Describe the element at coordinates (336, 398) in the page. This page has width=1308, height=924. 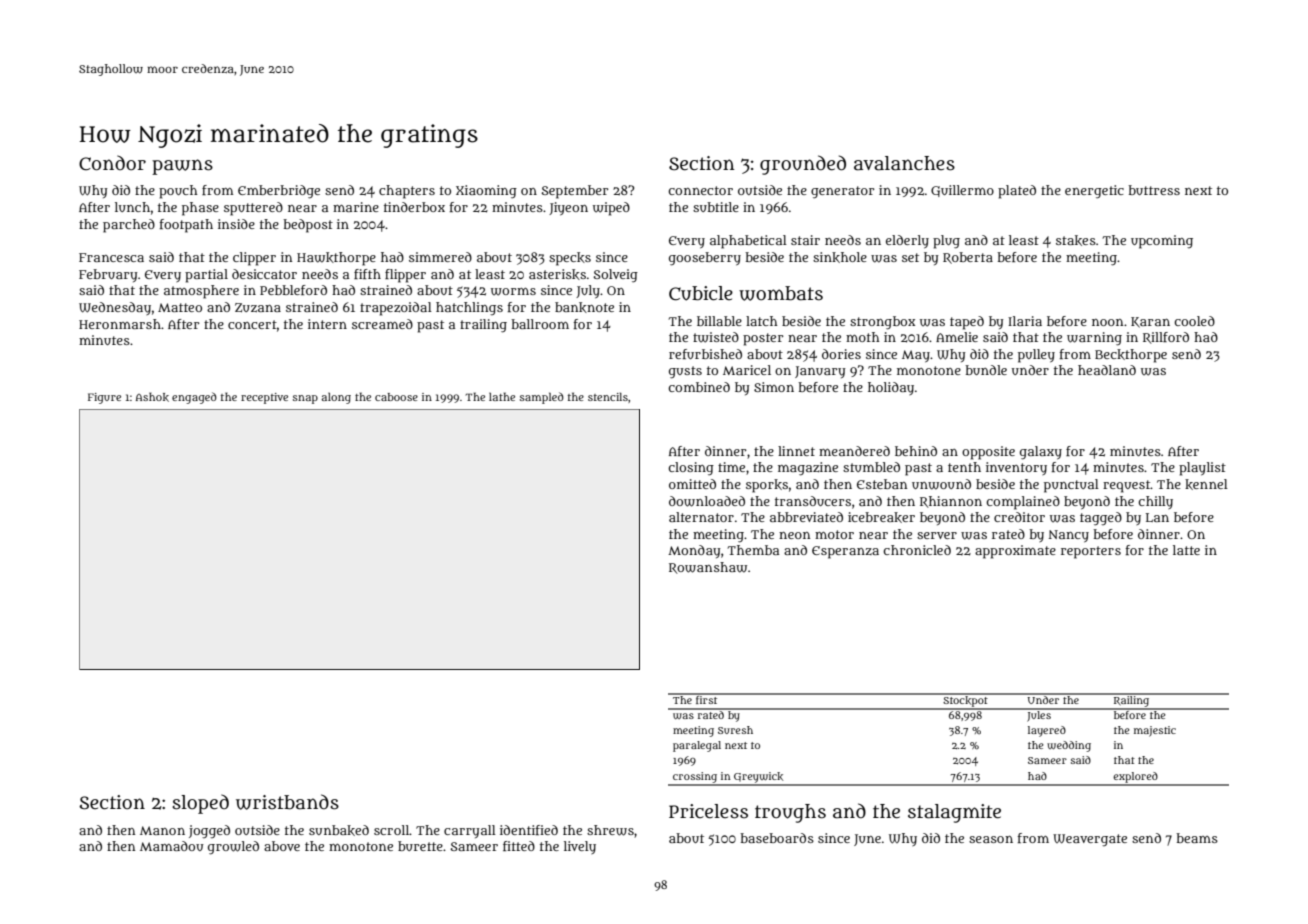
I see `along` at that location.
